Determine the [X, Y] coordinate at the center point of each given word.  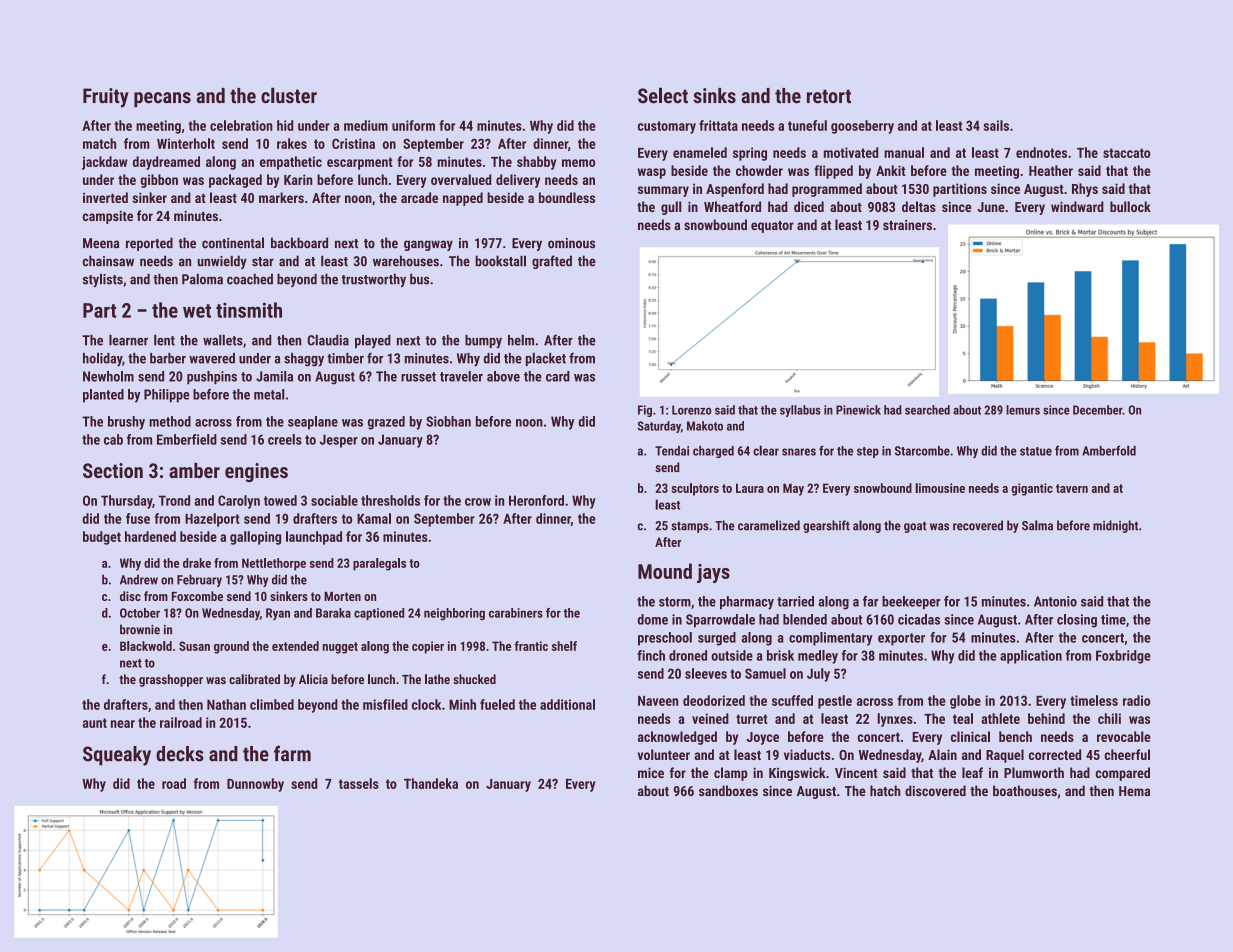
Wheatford [732, 206]
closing [1077, 621]
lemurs [1023, 410]
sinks [714, 96]
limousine [940, 488]
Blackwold [146, 646]
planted [103, 396]
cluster [289, 95]
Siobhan [448, 421]
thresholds [390, 500]
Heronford [536, 500]
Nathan [226, 704]
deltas [919, 206]
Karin [298, 179]
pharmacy [747, 603]
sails [996, 125]
